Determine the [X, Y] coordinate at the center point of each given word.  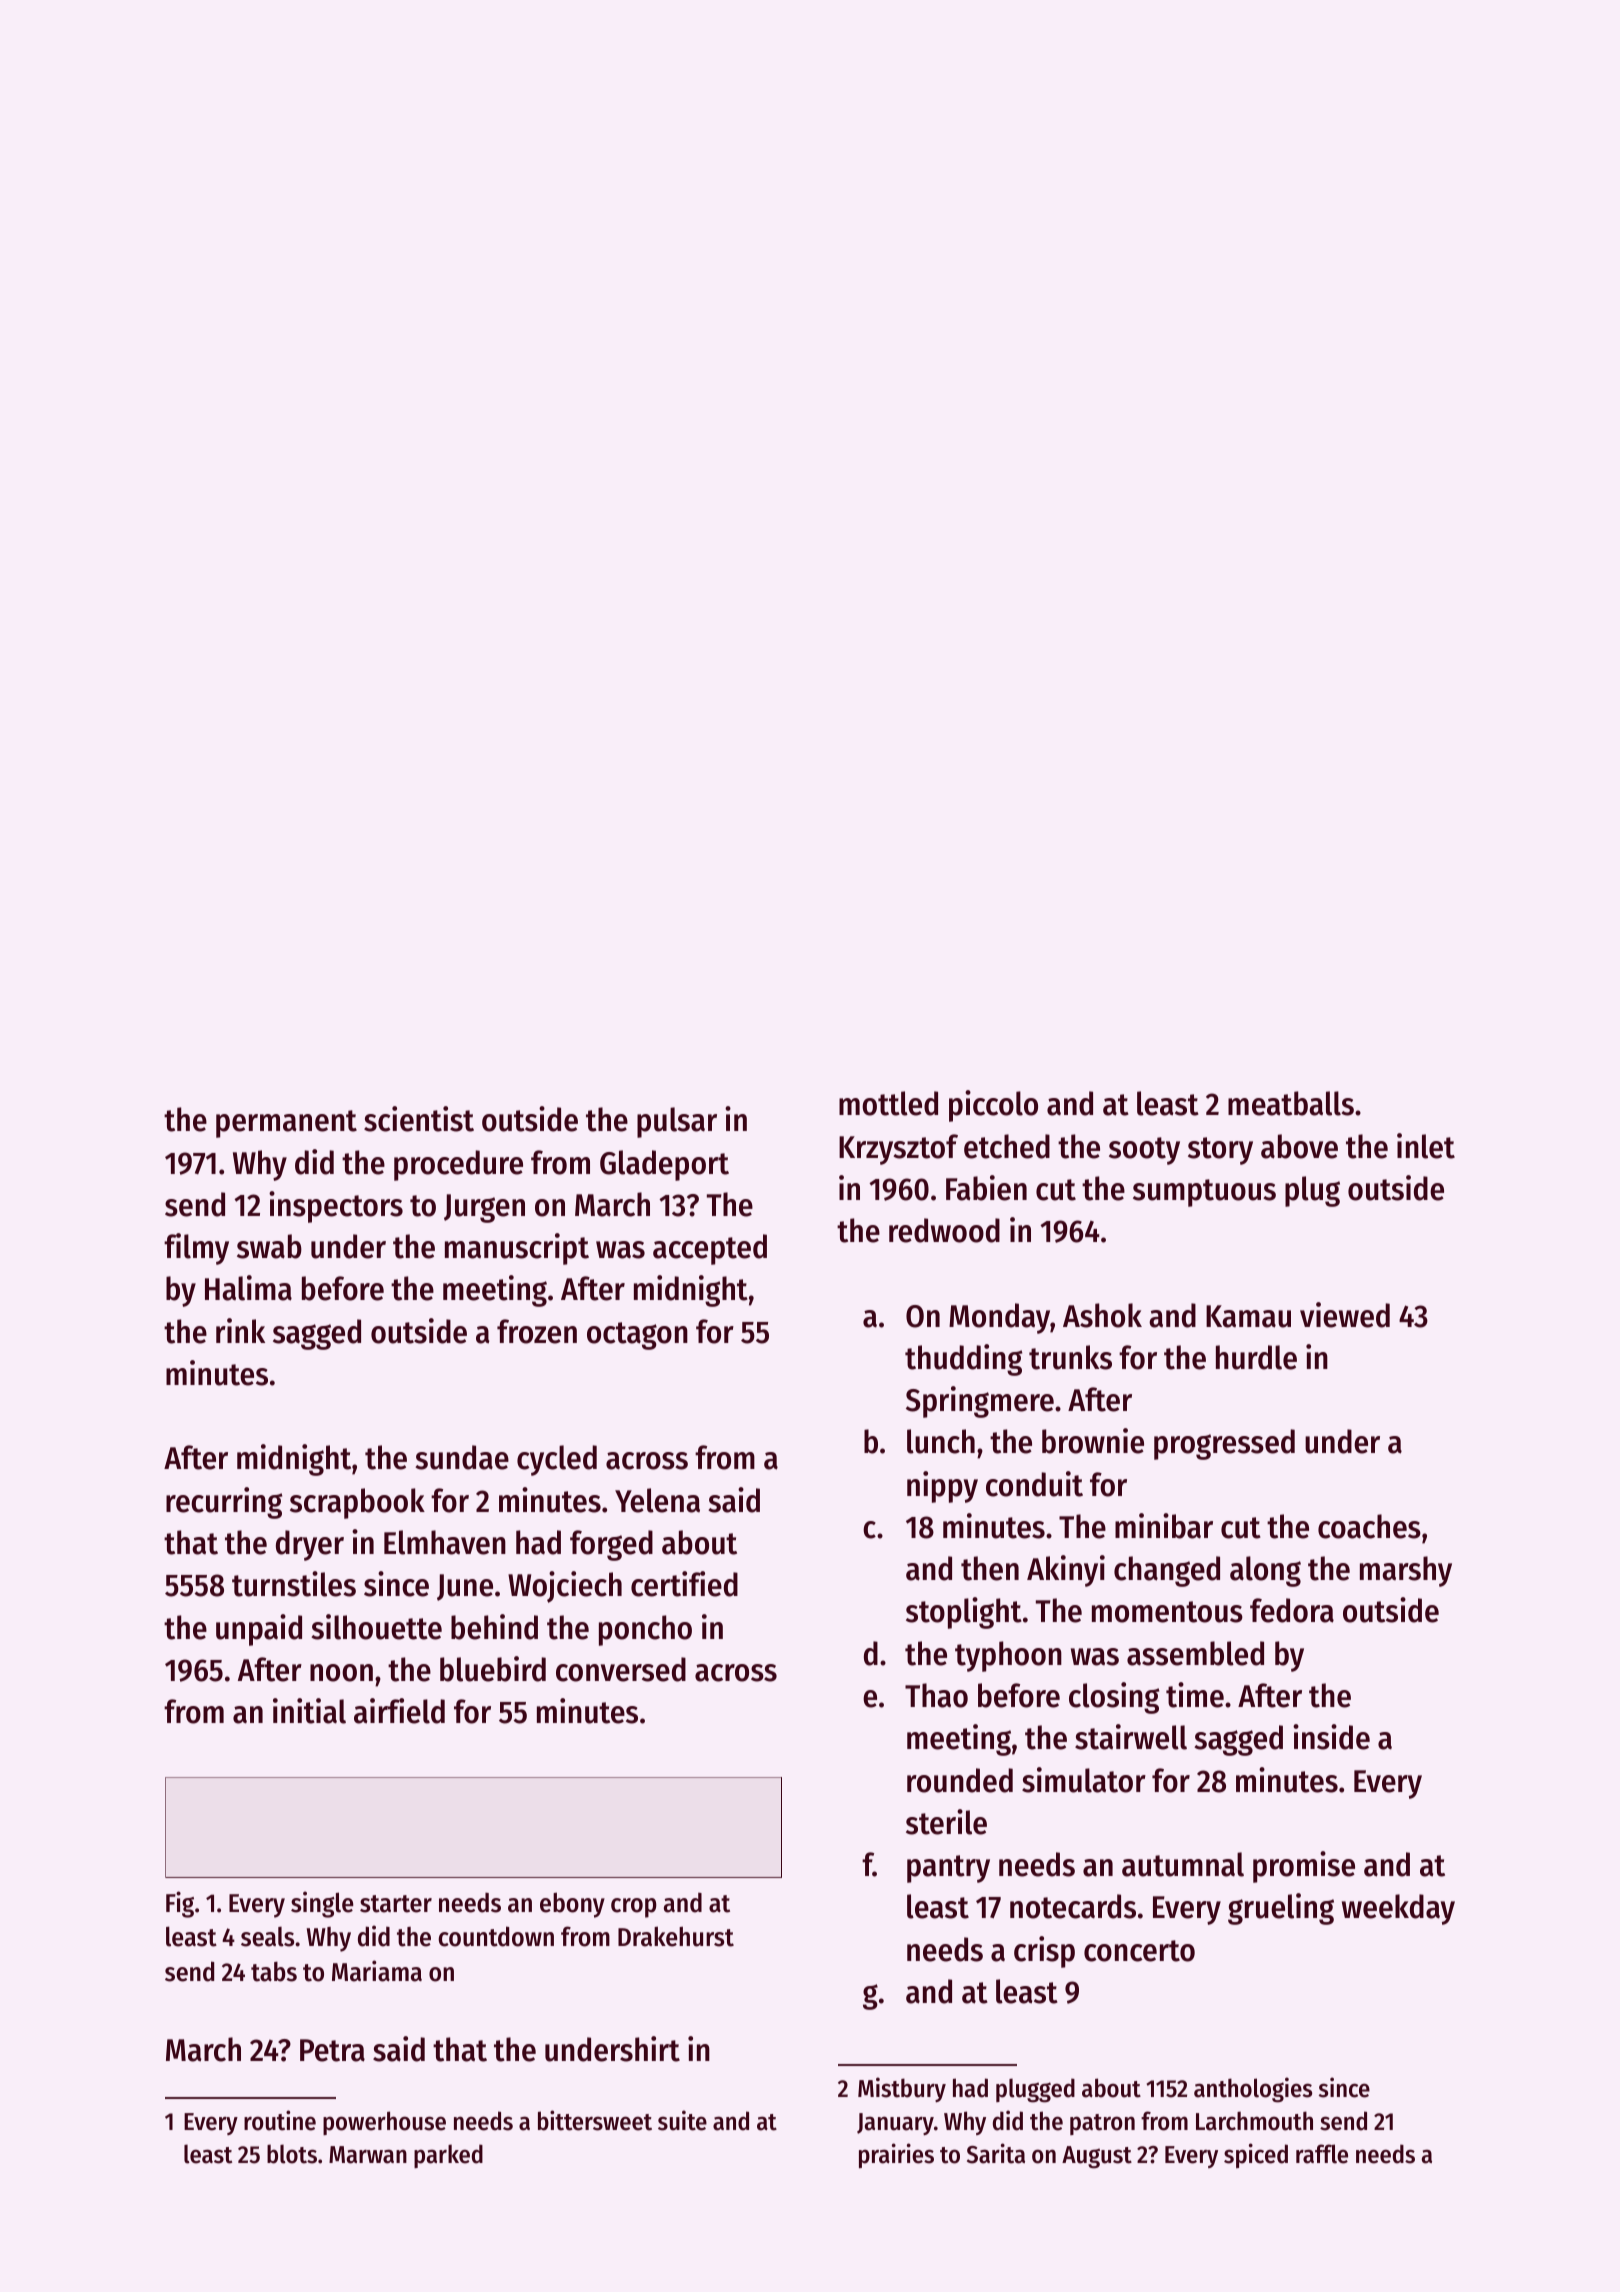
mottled [888, 1103]
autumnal [1183, 1864]
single [322, 1904]
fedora [1292, 1610]
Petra [332, 2050]
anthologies [1253, 2090]
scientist [419, 1119]
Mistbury [902, 2089]
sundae [462, 1457]
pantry [948, 1869]
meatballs [1291, 1103]
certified [684, 1584]
